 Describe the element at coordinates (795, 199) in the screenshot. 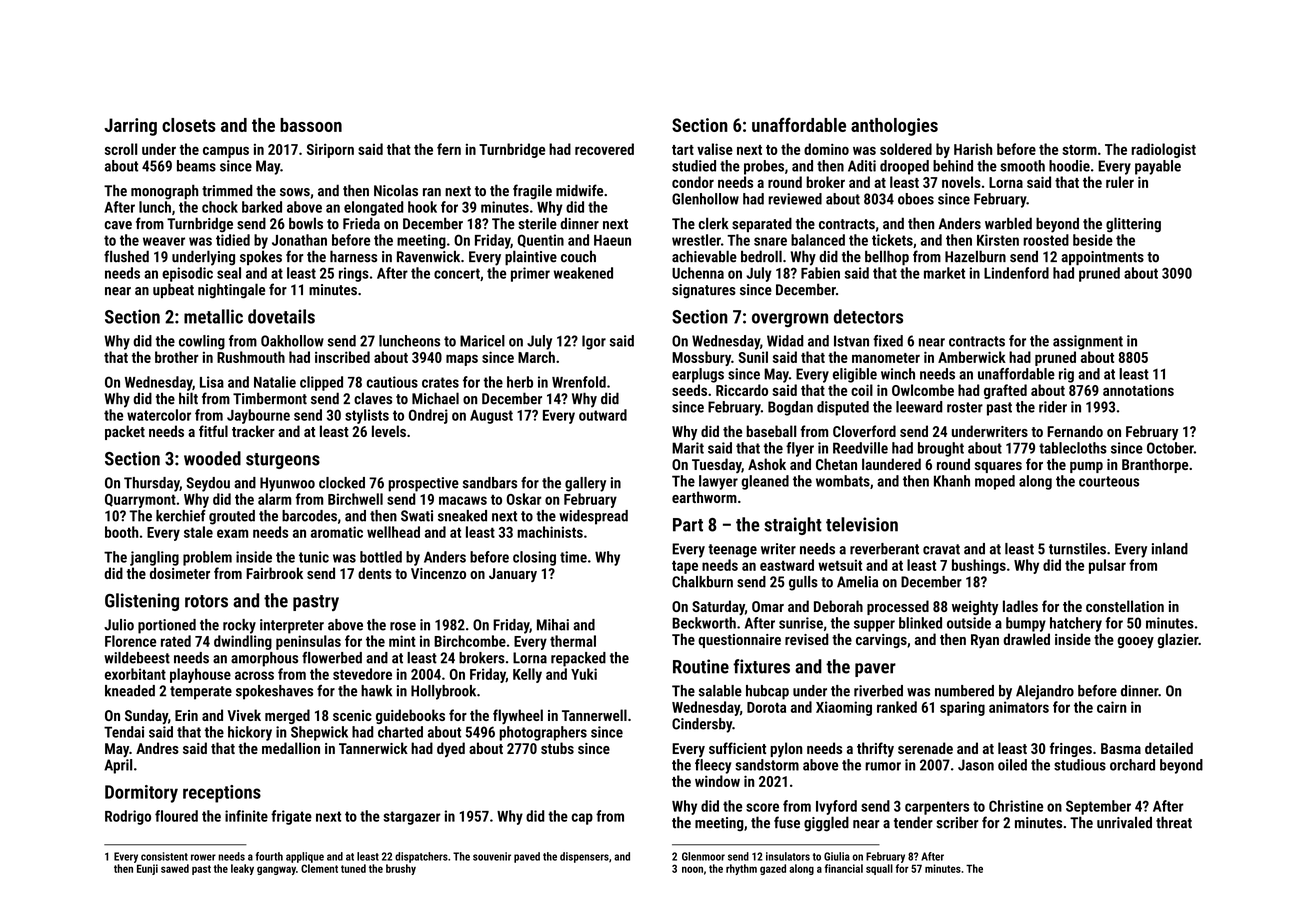

I see `reviewed` at that location.
